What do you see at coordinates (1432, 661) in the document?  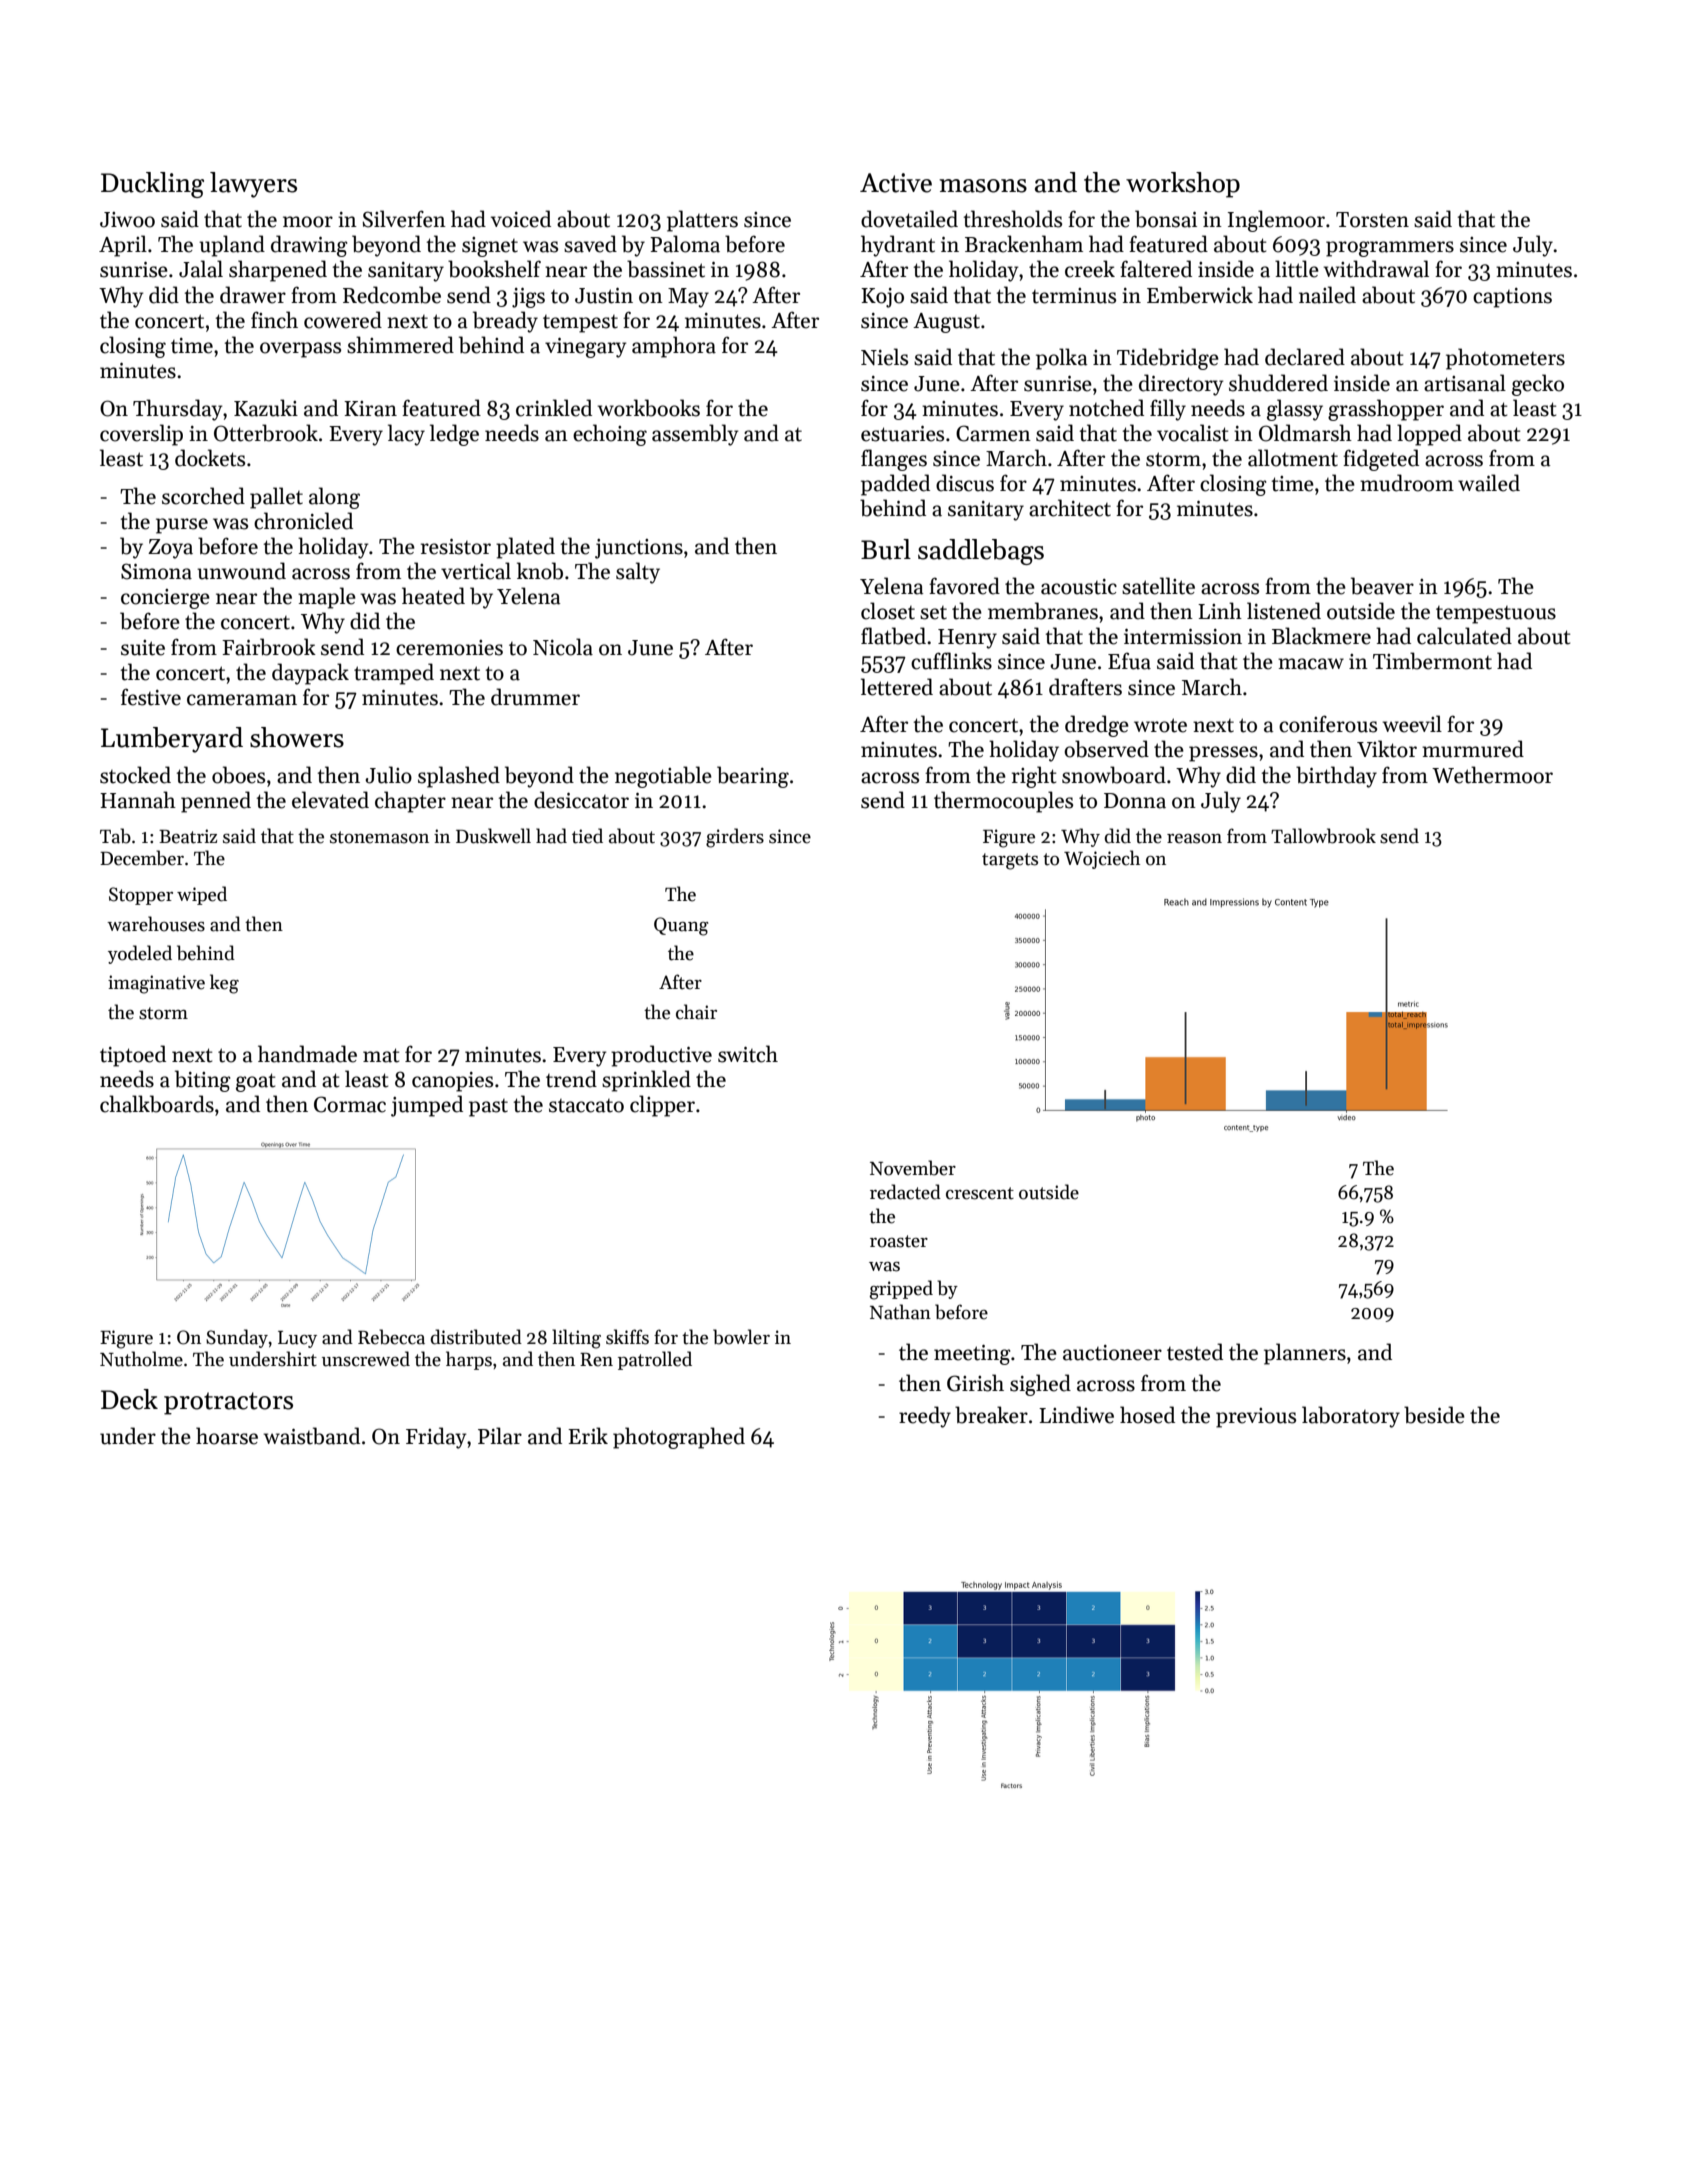 I see `Timbermont` at bounding box center [1432, 661].
